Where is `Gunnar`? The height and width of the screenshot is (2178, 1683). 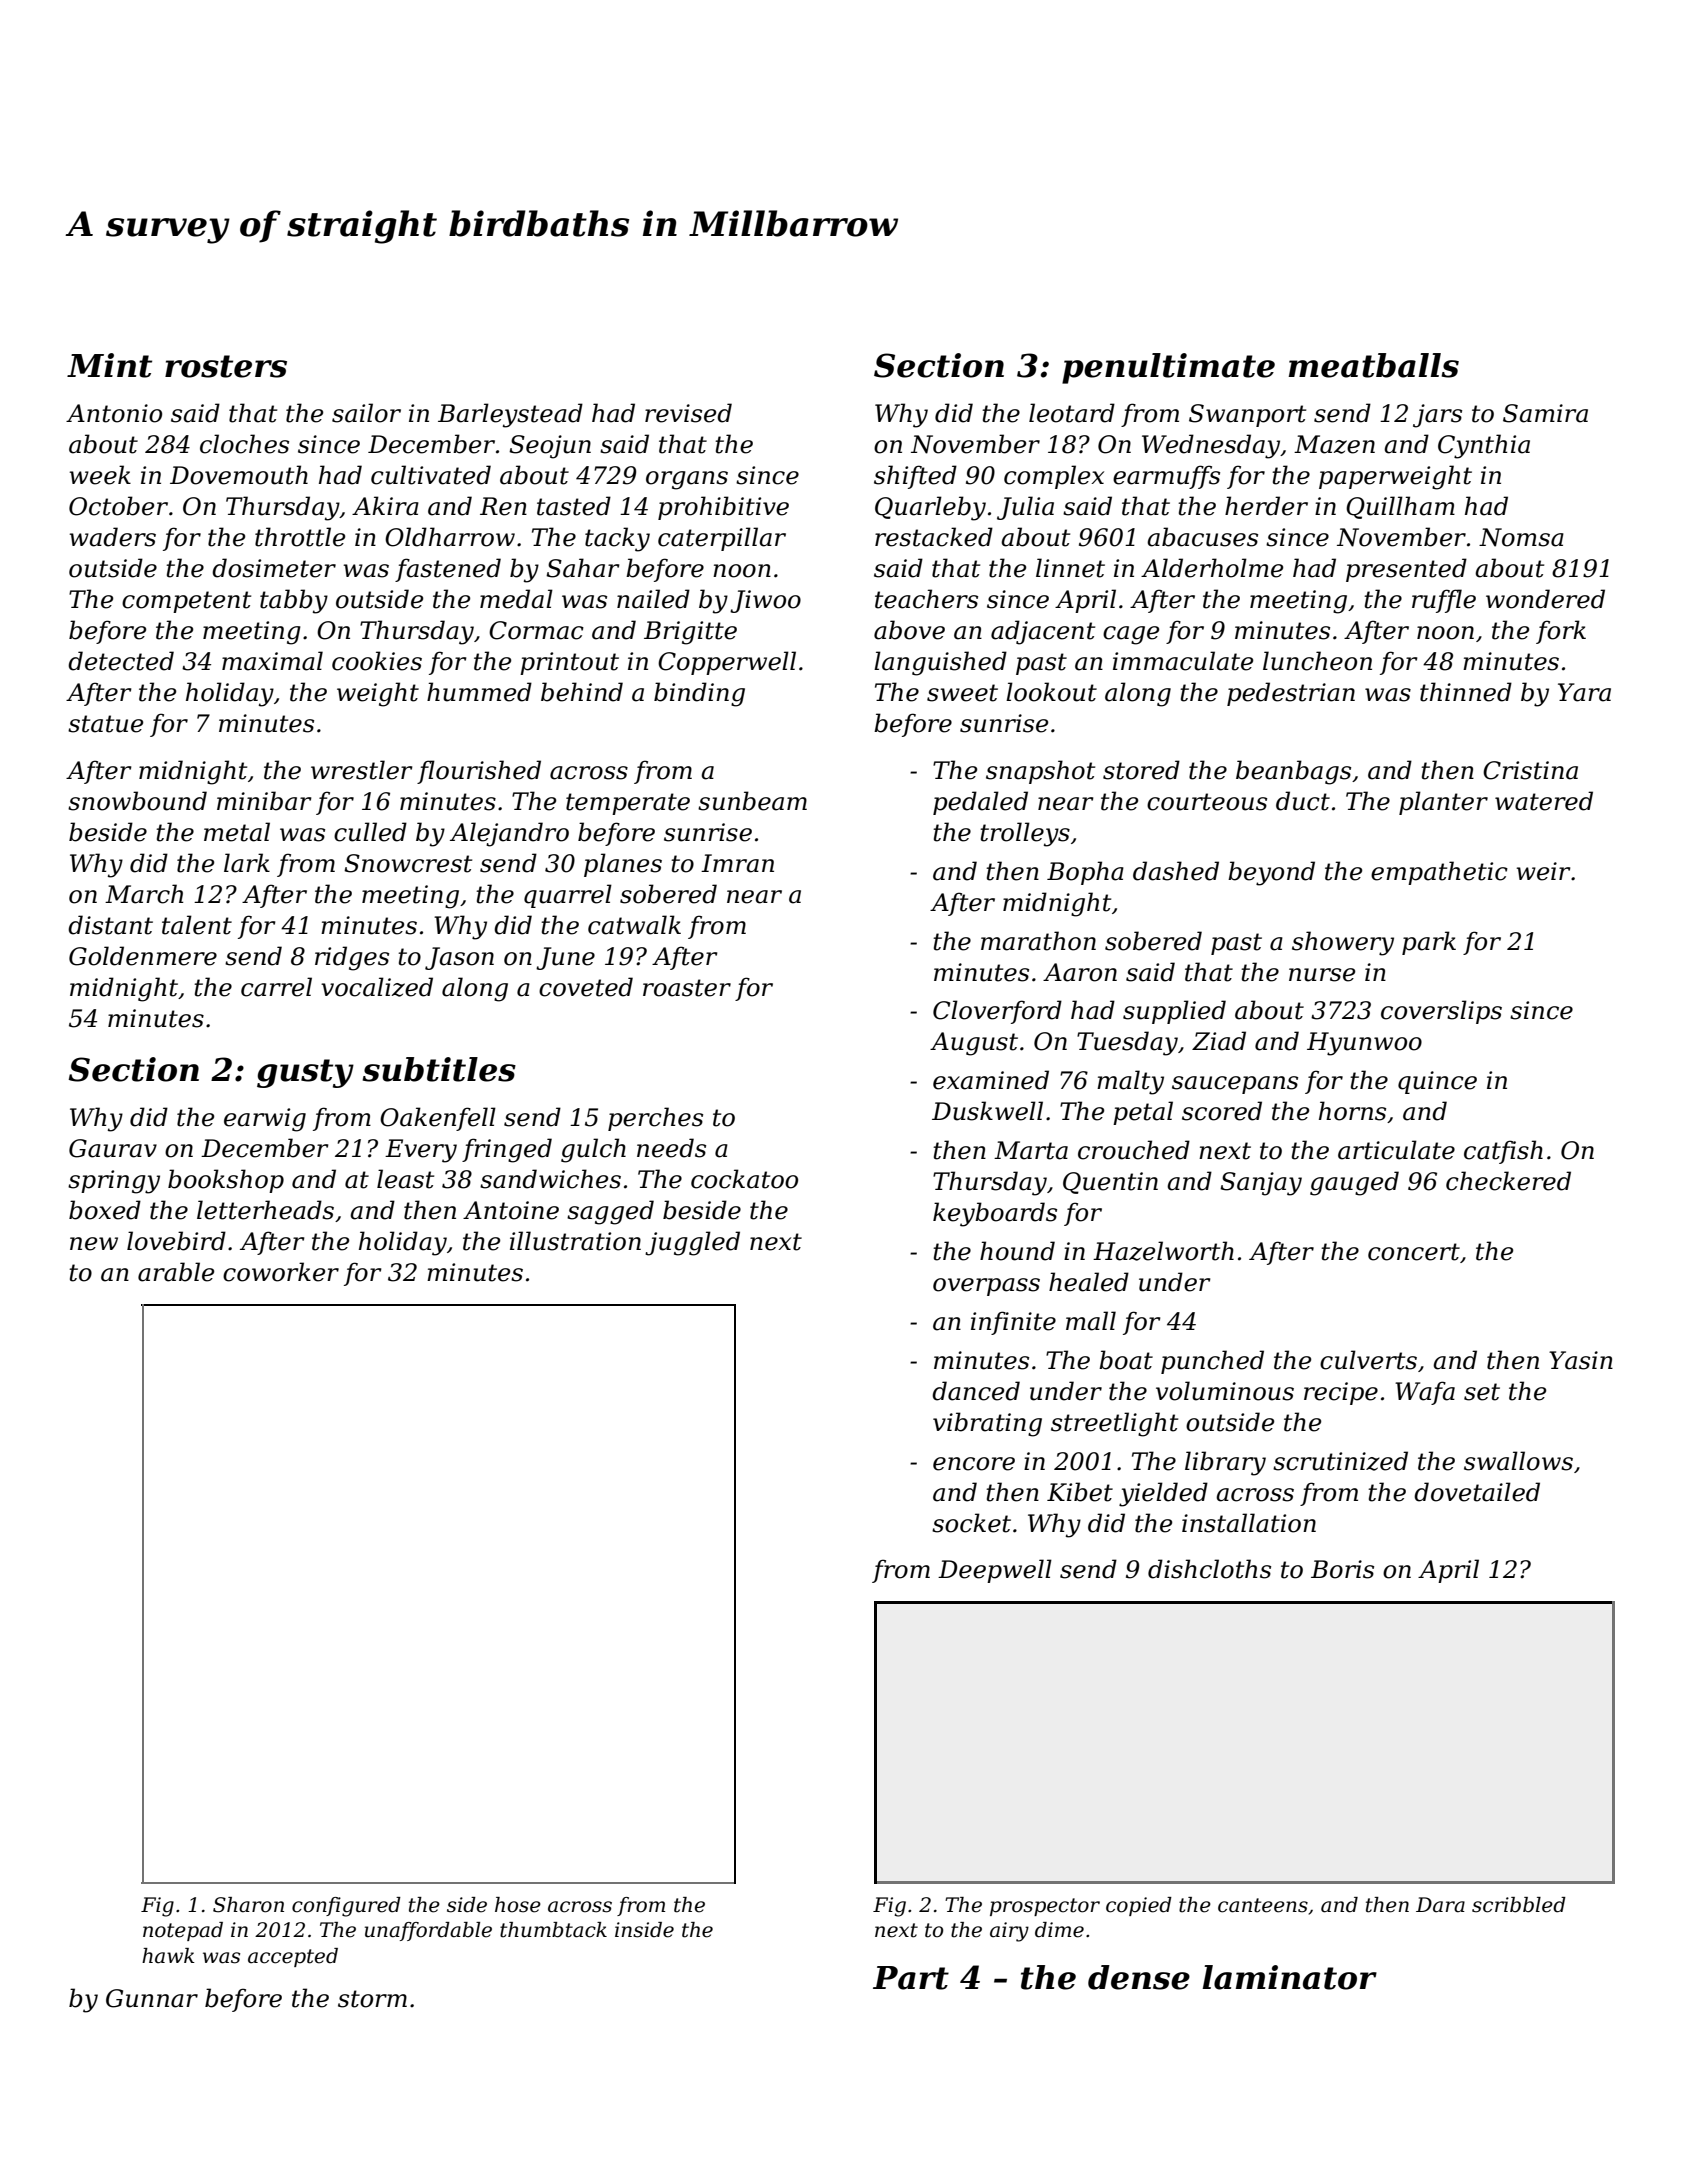
Gunnar is located at coordinates (152, 1998).
